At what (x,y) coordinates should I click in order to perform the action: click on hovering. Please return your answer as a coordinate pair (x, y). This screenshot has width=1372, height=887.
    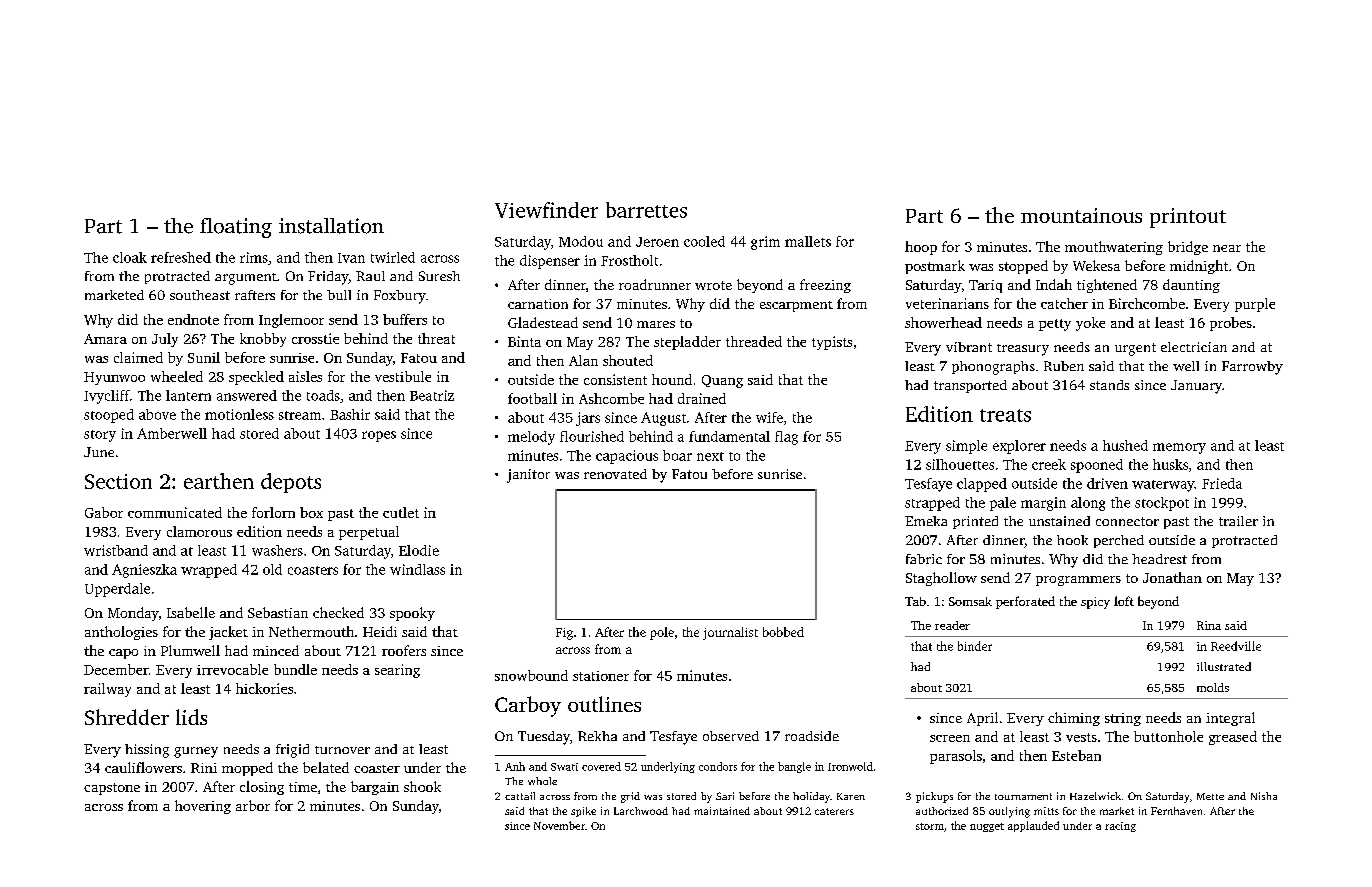
    Looking at the image, I should click on (203, 807).
